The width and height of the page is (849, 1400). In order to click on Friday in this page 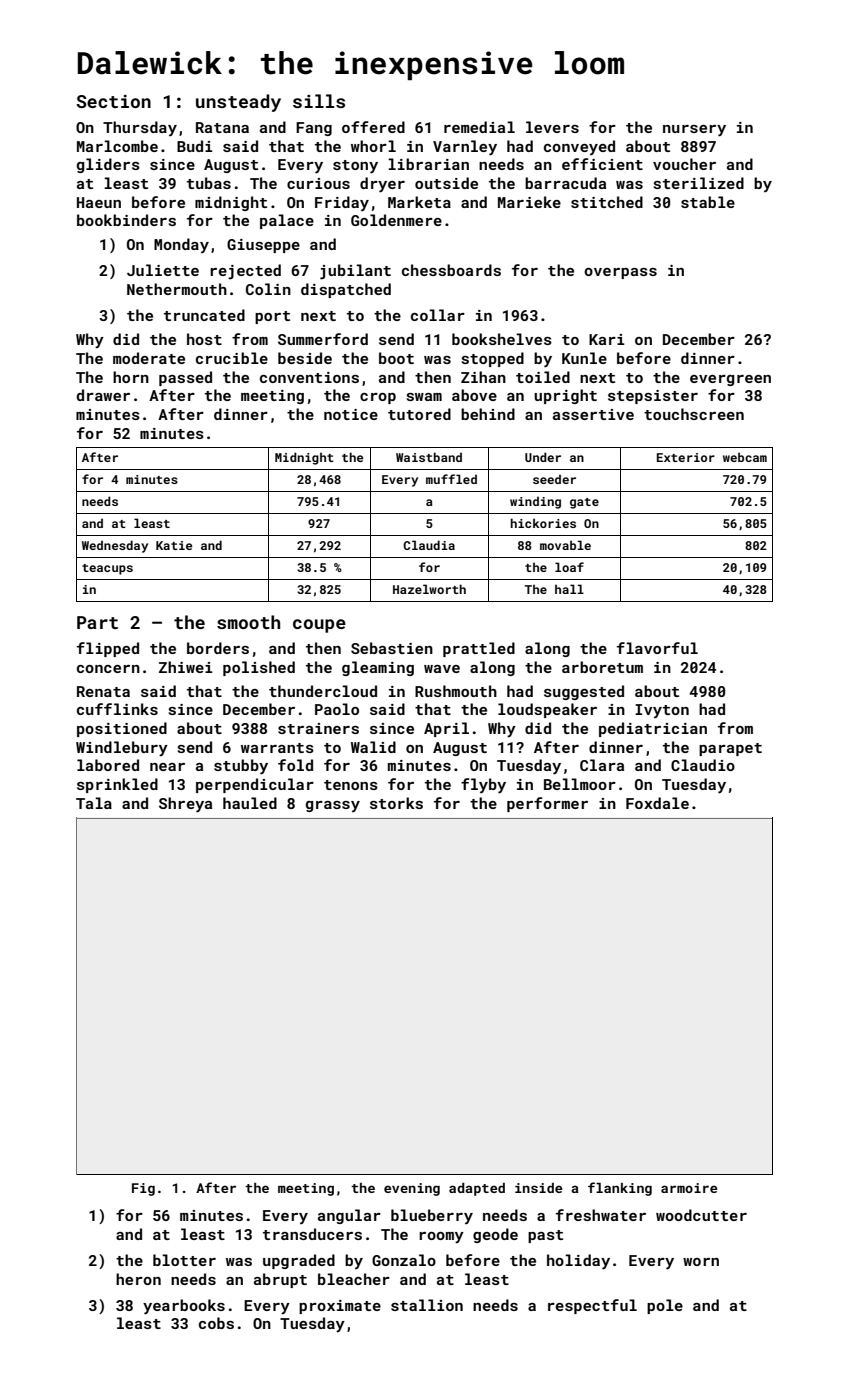, I will do `click(342, 203)`.
